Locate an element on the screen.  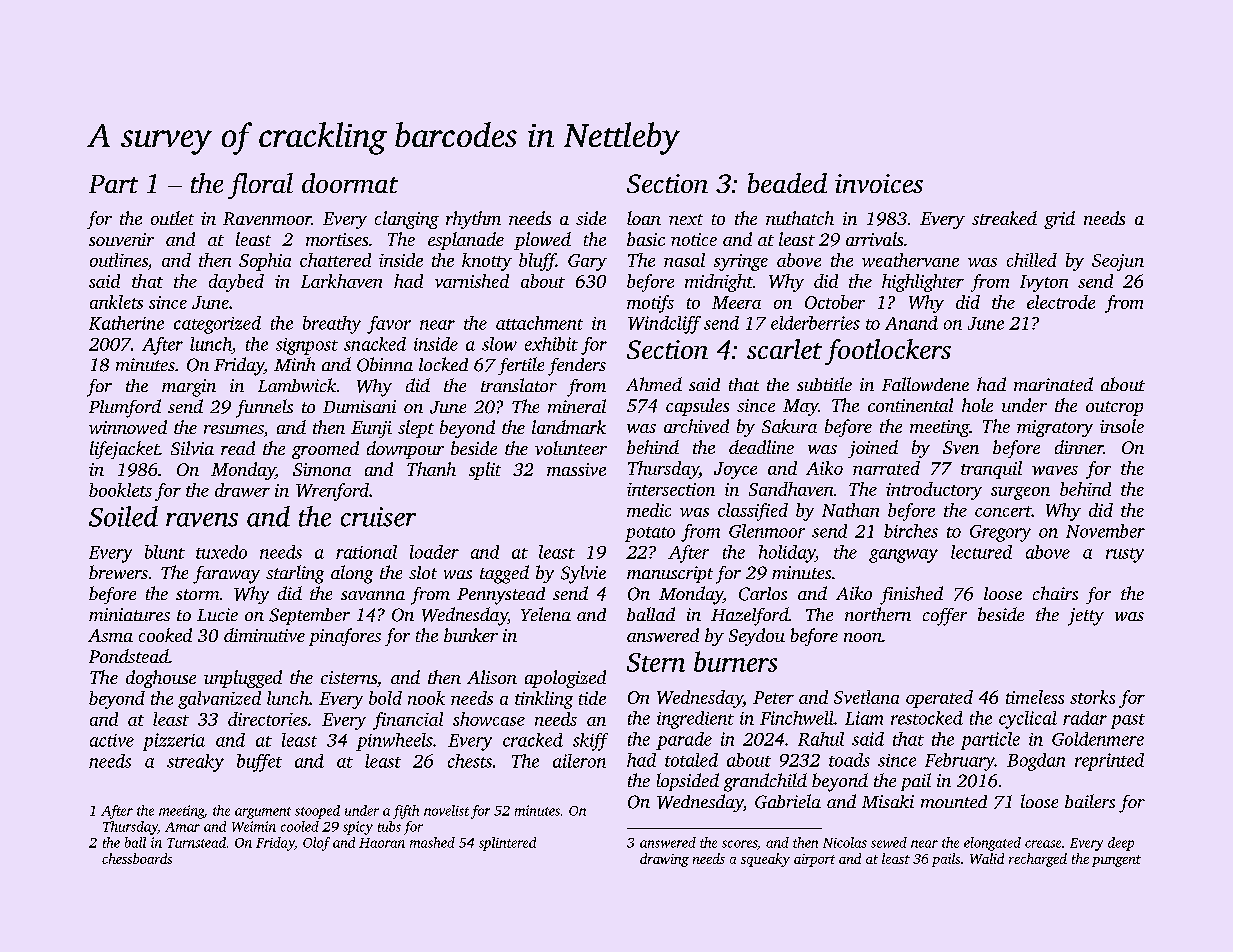
chessboards is located at coordinates (137, 858).
